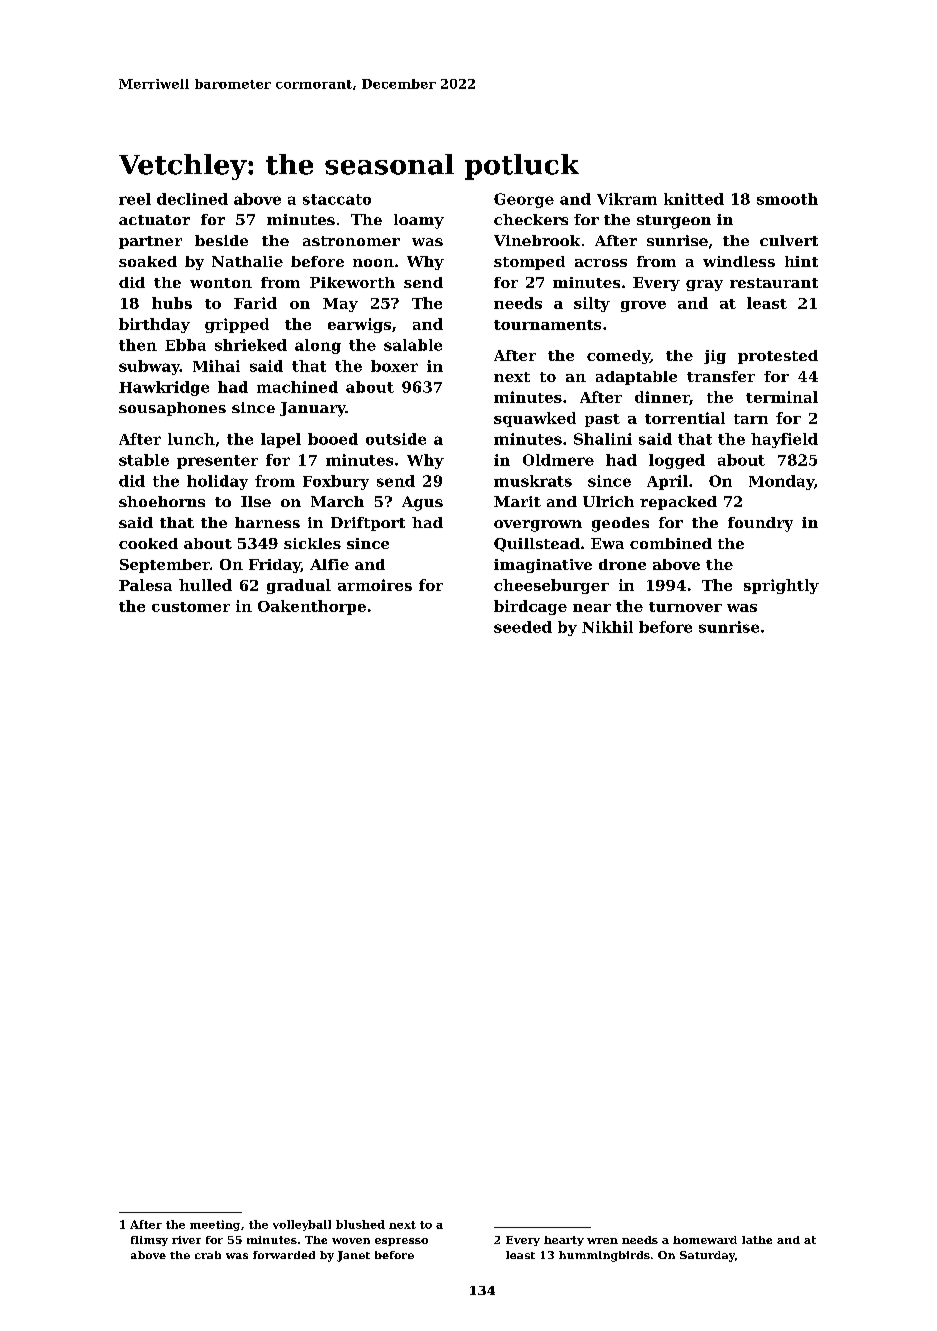 This document has height=1331, width=937. Describe the element at coordinates (312, 607) in the document. I see `Oakenthorpe` at that location.
